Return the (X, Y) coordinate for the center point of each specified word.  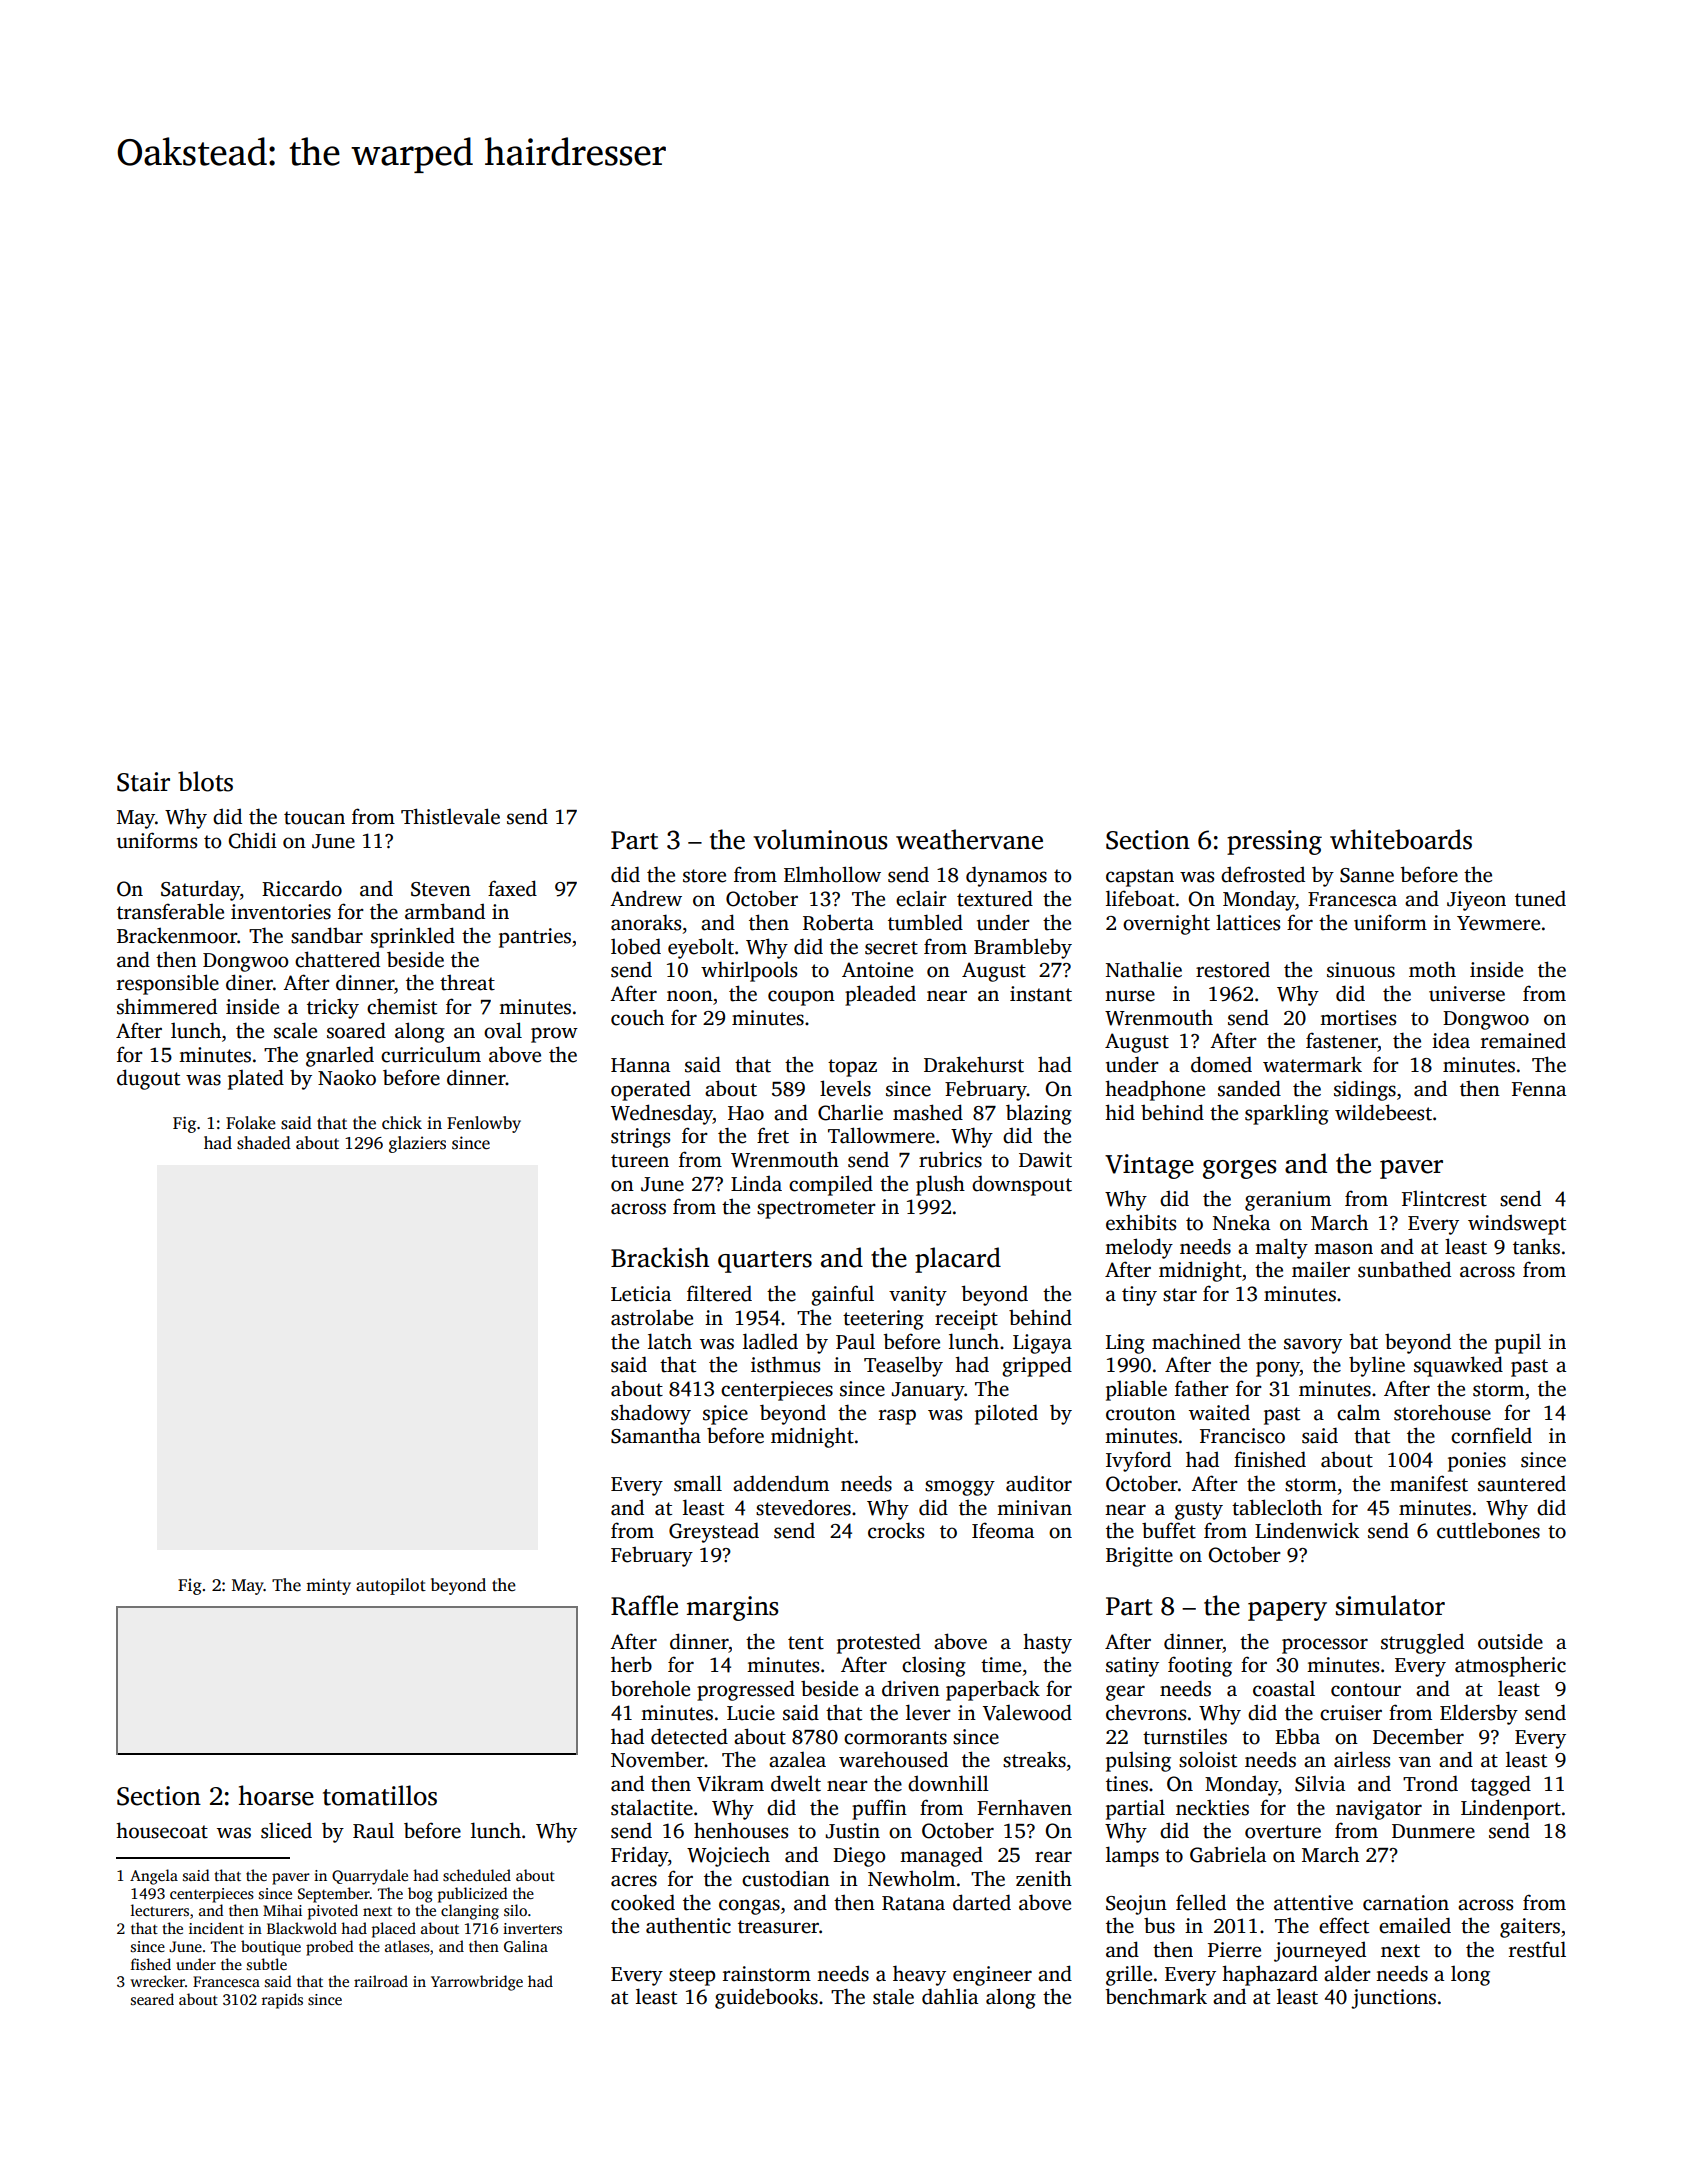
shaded (264, 1143)
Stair (143, 782)
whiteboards (1401, 839)
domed (1221, 1064)
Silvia (1320, 1784)
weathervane (969, 839)
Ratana (913, 1903)
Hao (746, 1113)
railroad (381, 1981)
